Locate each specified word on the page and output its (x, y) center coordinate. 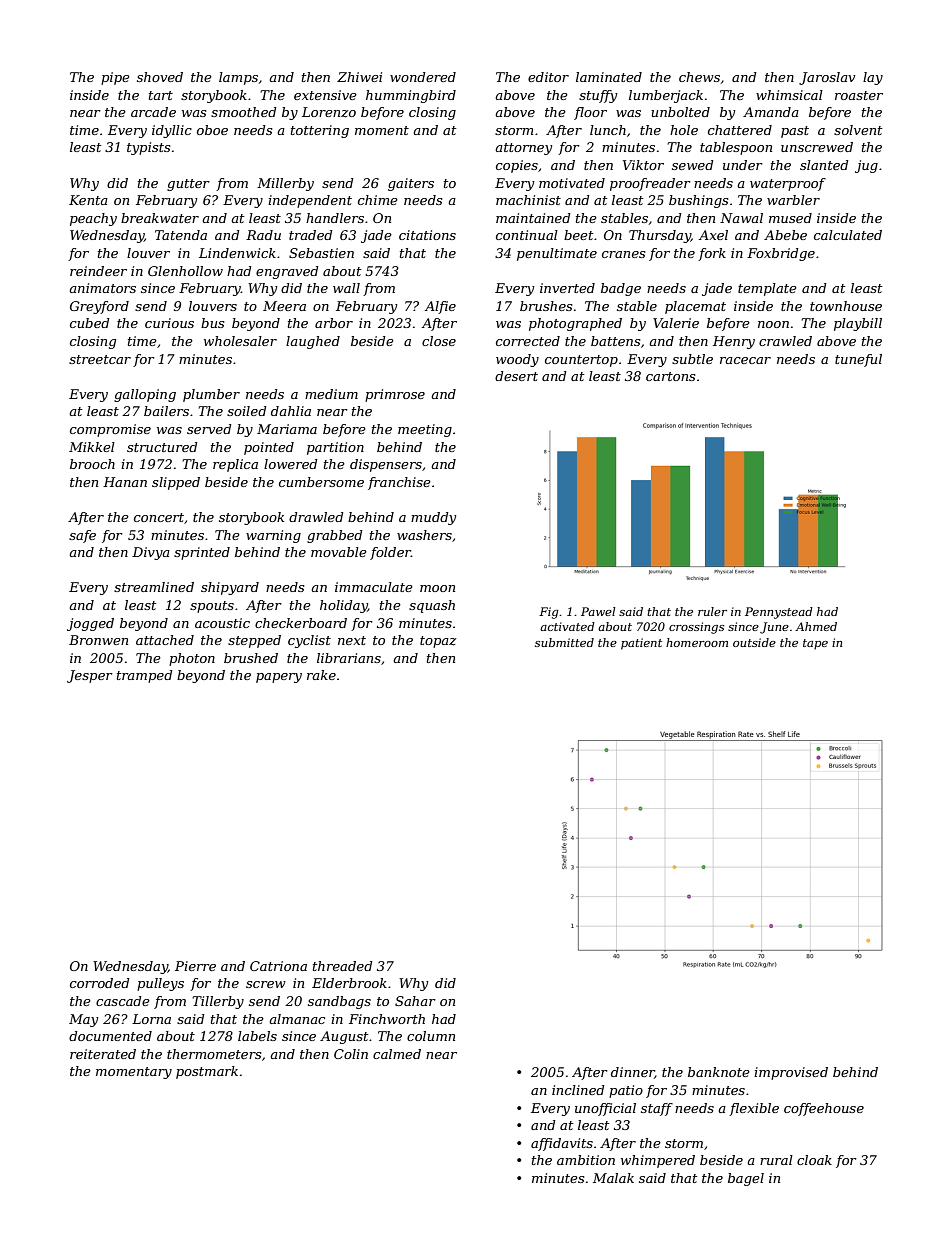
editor (548, 77)
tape (815, 644)
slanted (824, 165)
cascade (123, 1001)
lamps (238, 78)
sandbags (339, 1002)
